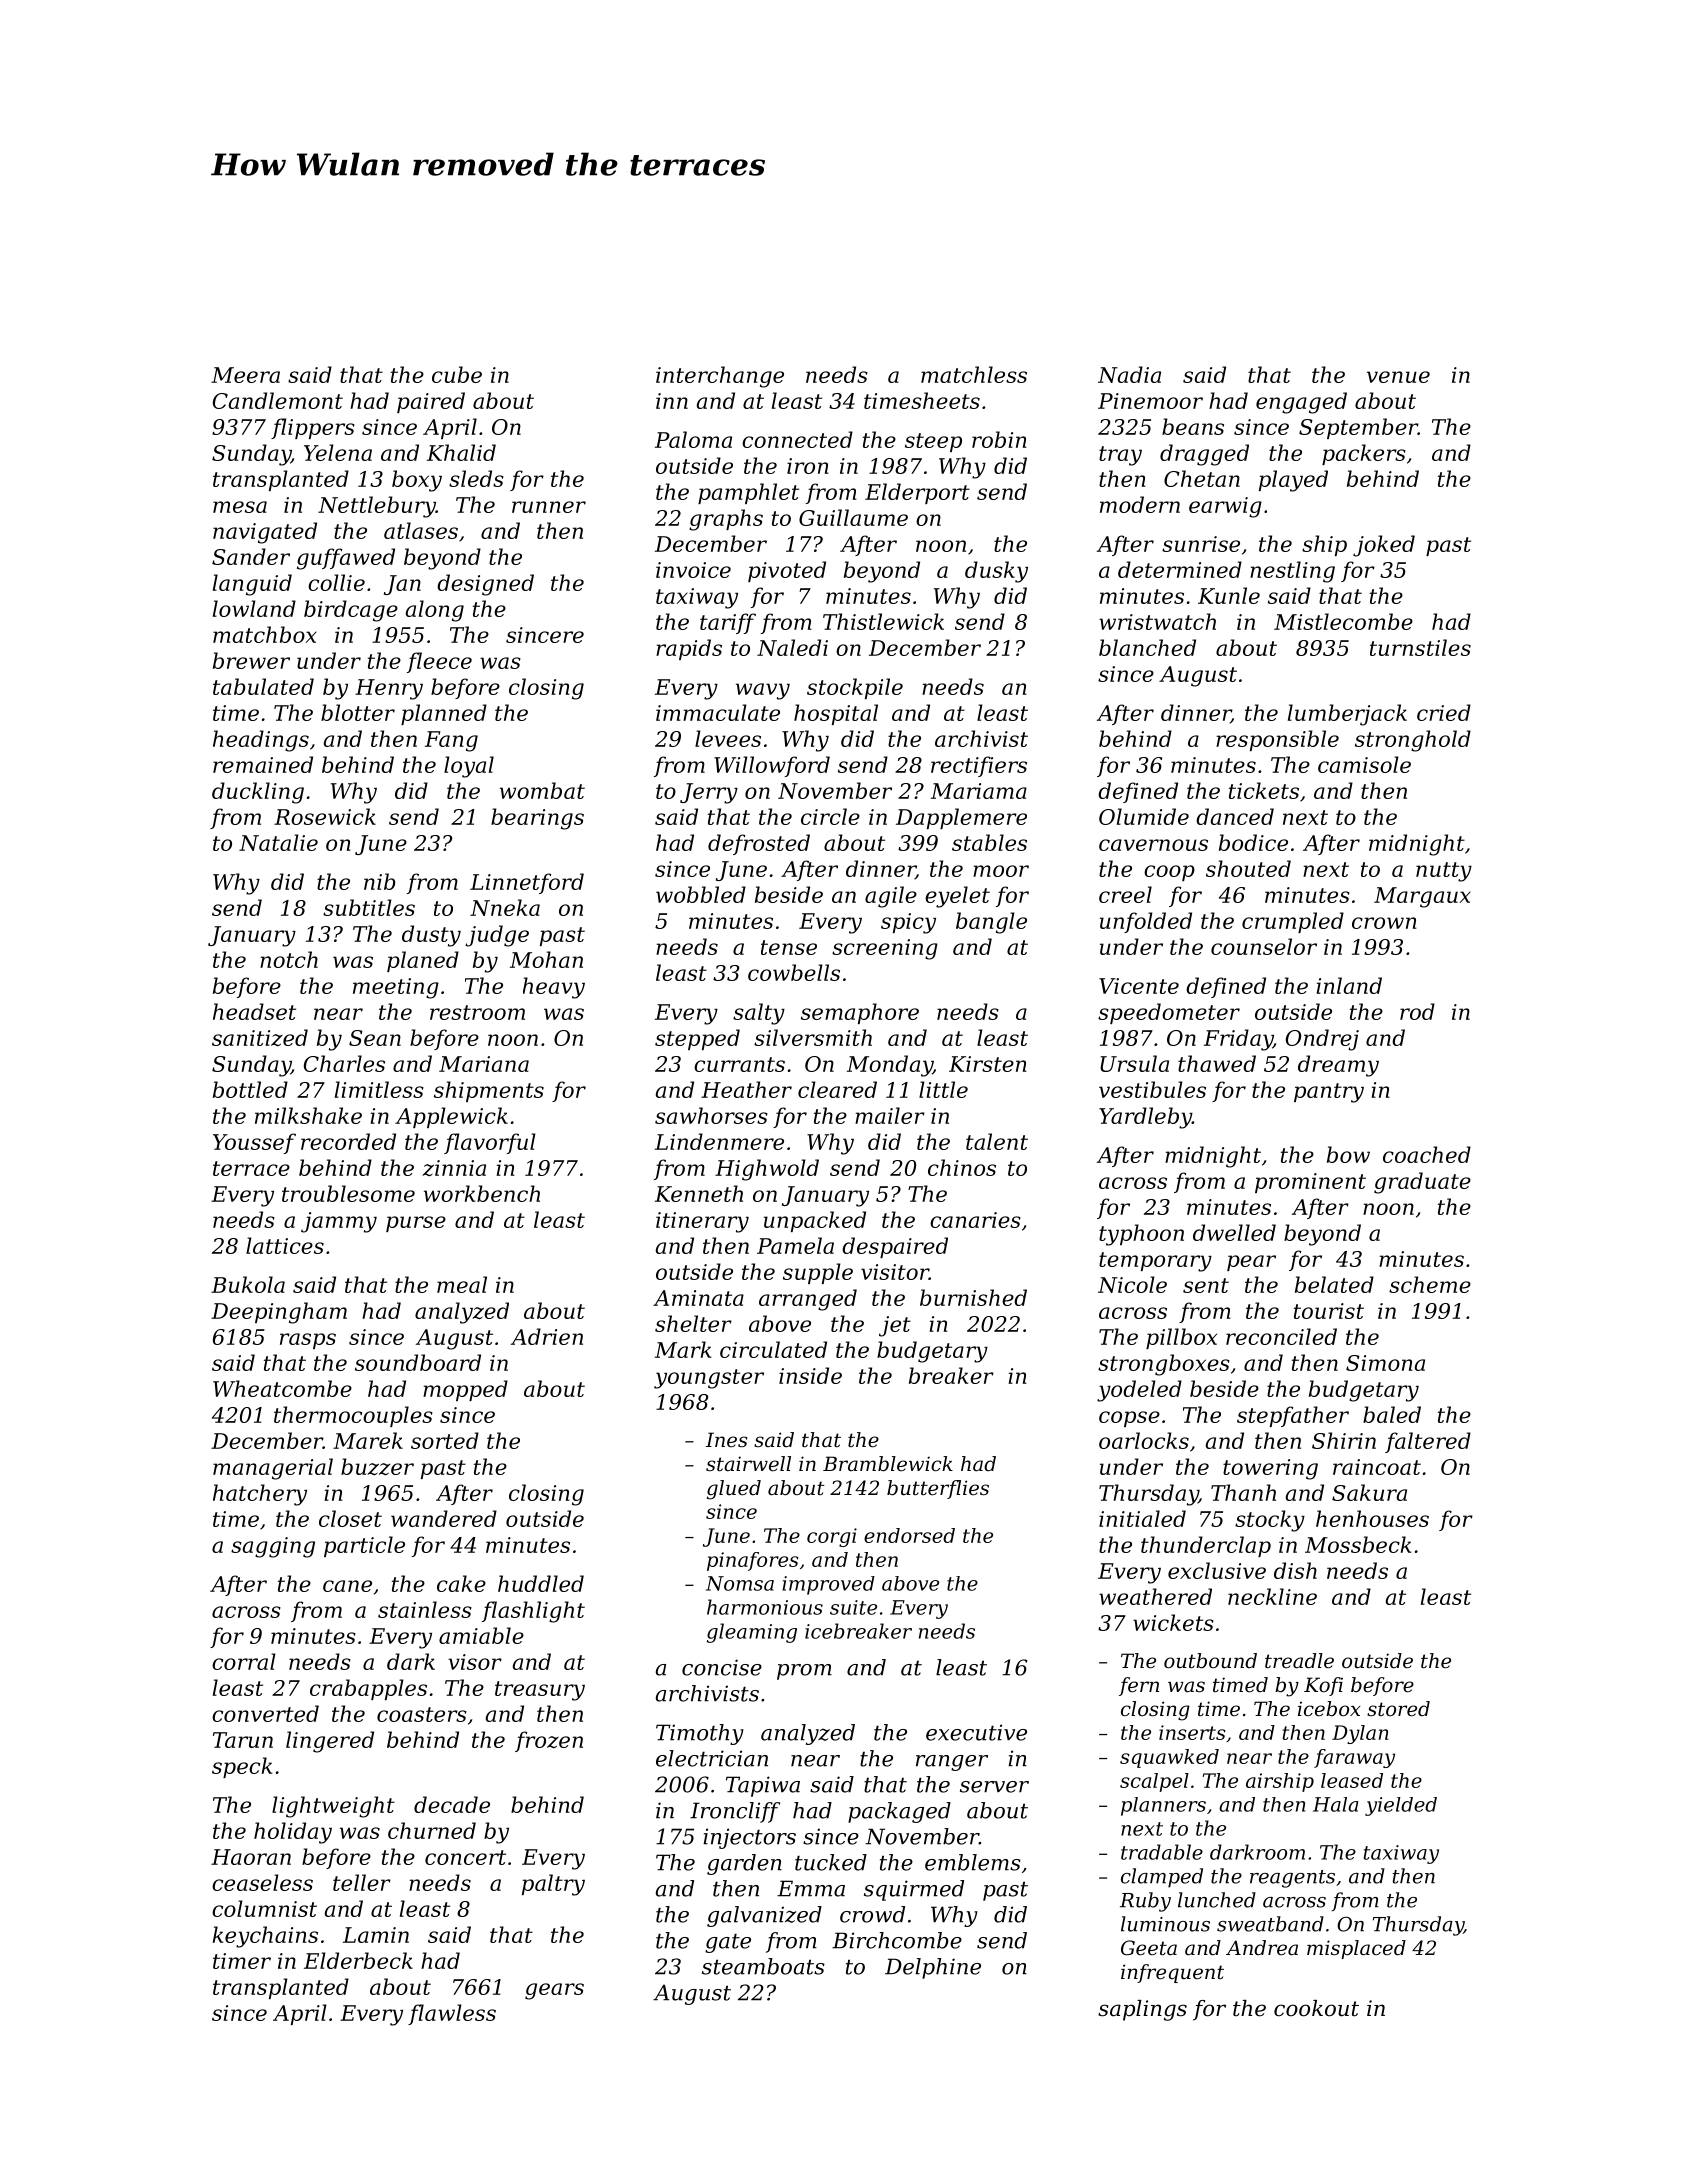  Describe the element at coordinates (837, 1089) in the page. I see `cleared` at that location.
